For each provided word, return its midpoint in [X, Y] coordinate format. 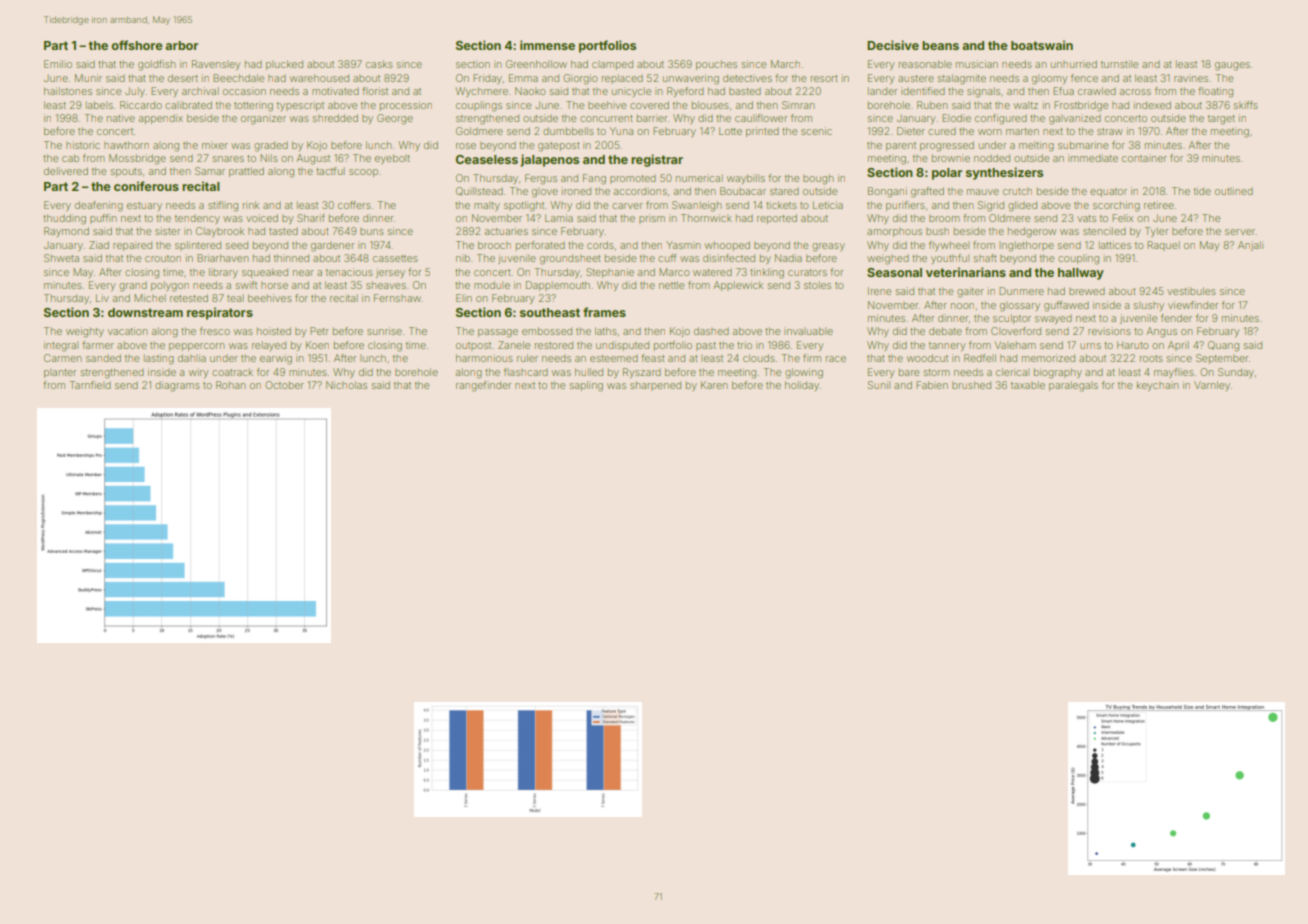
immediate [1093, 158]
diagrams [177, 386]
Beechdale [238, 78]
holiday [802, 386]
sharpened [655, 386]
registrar [657, 160]
